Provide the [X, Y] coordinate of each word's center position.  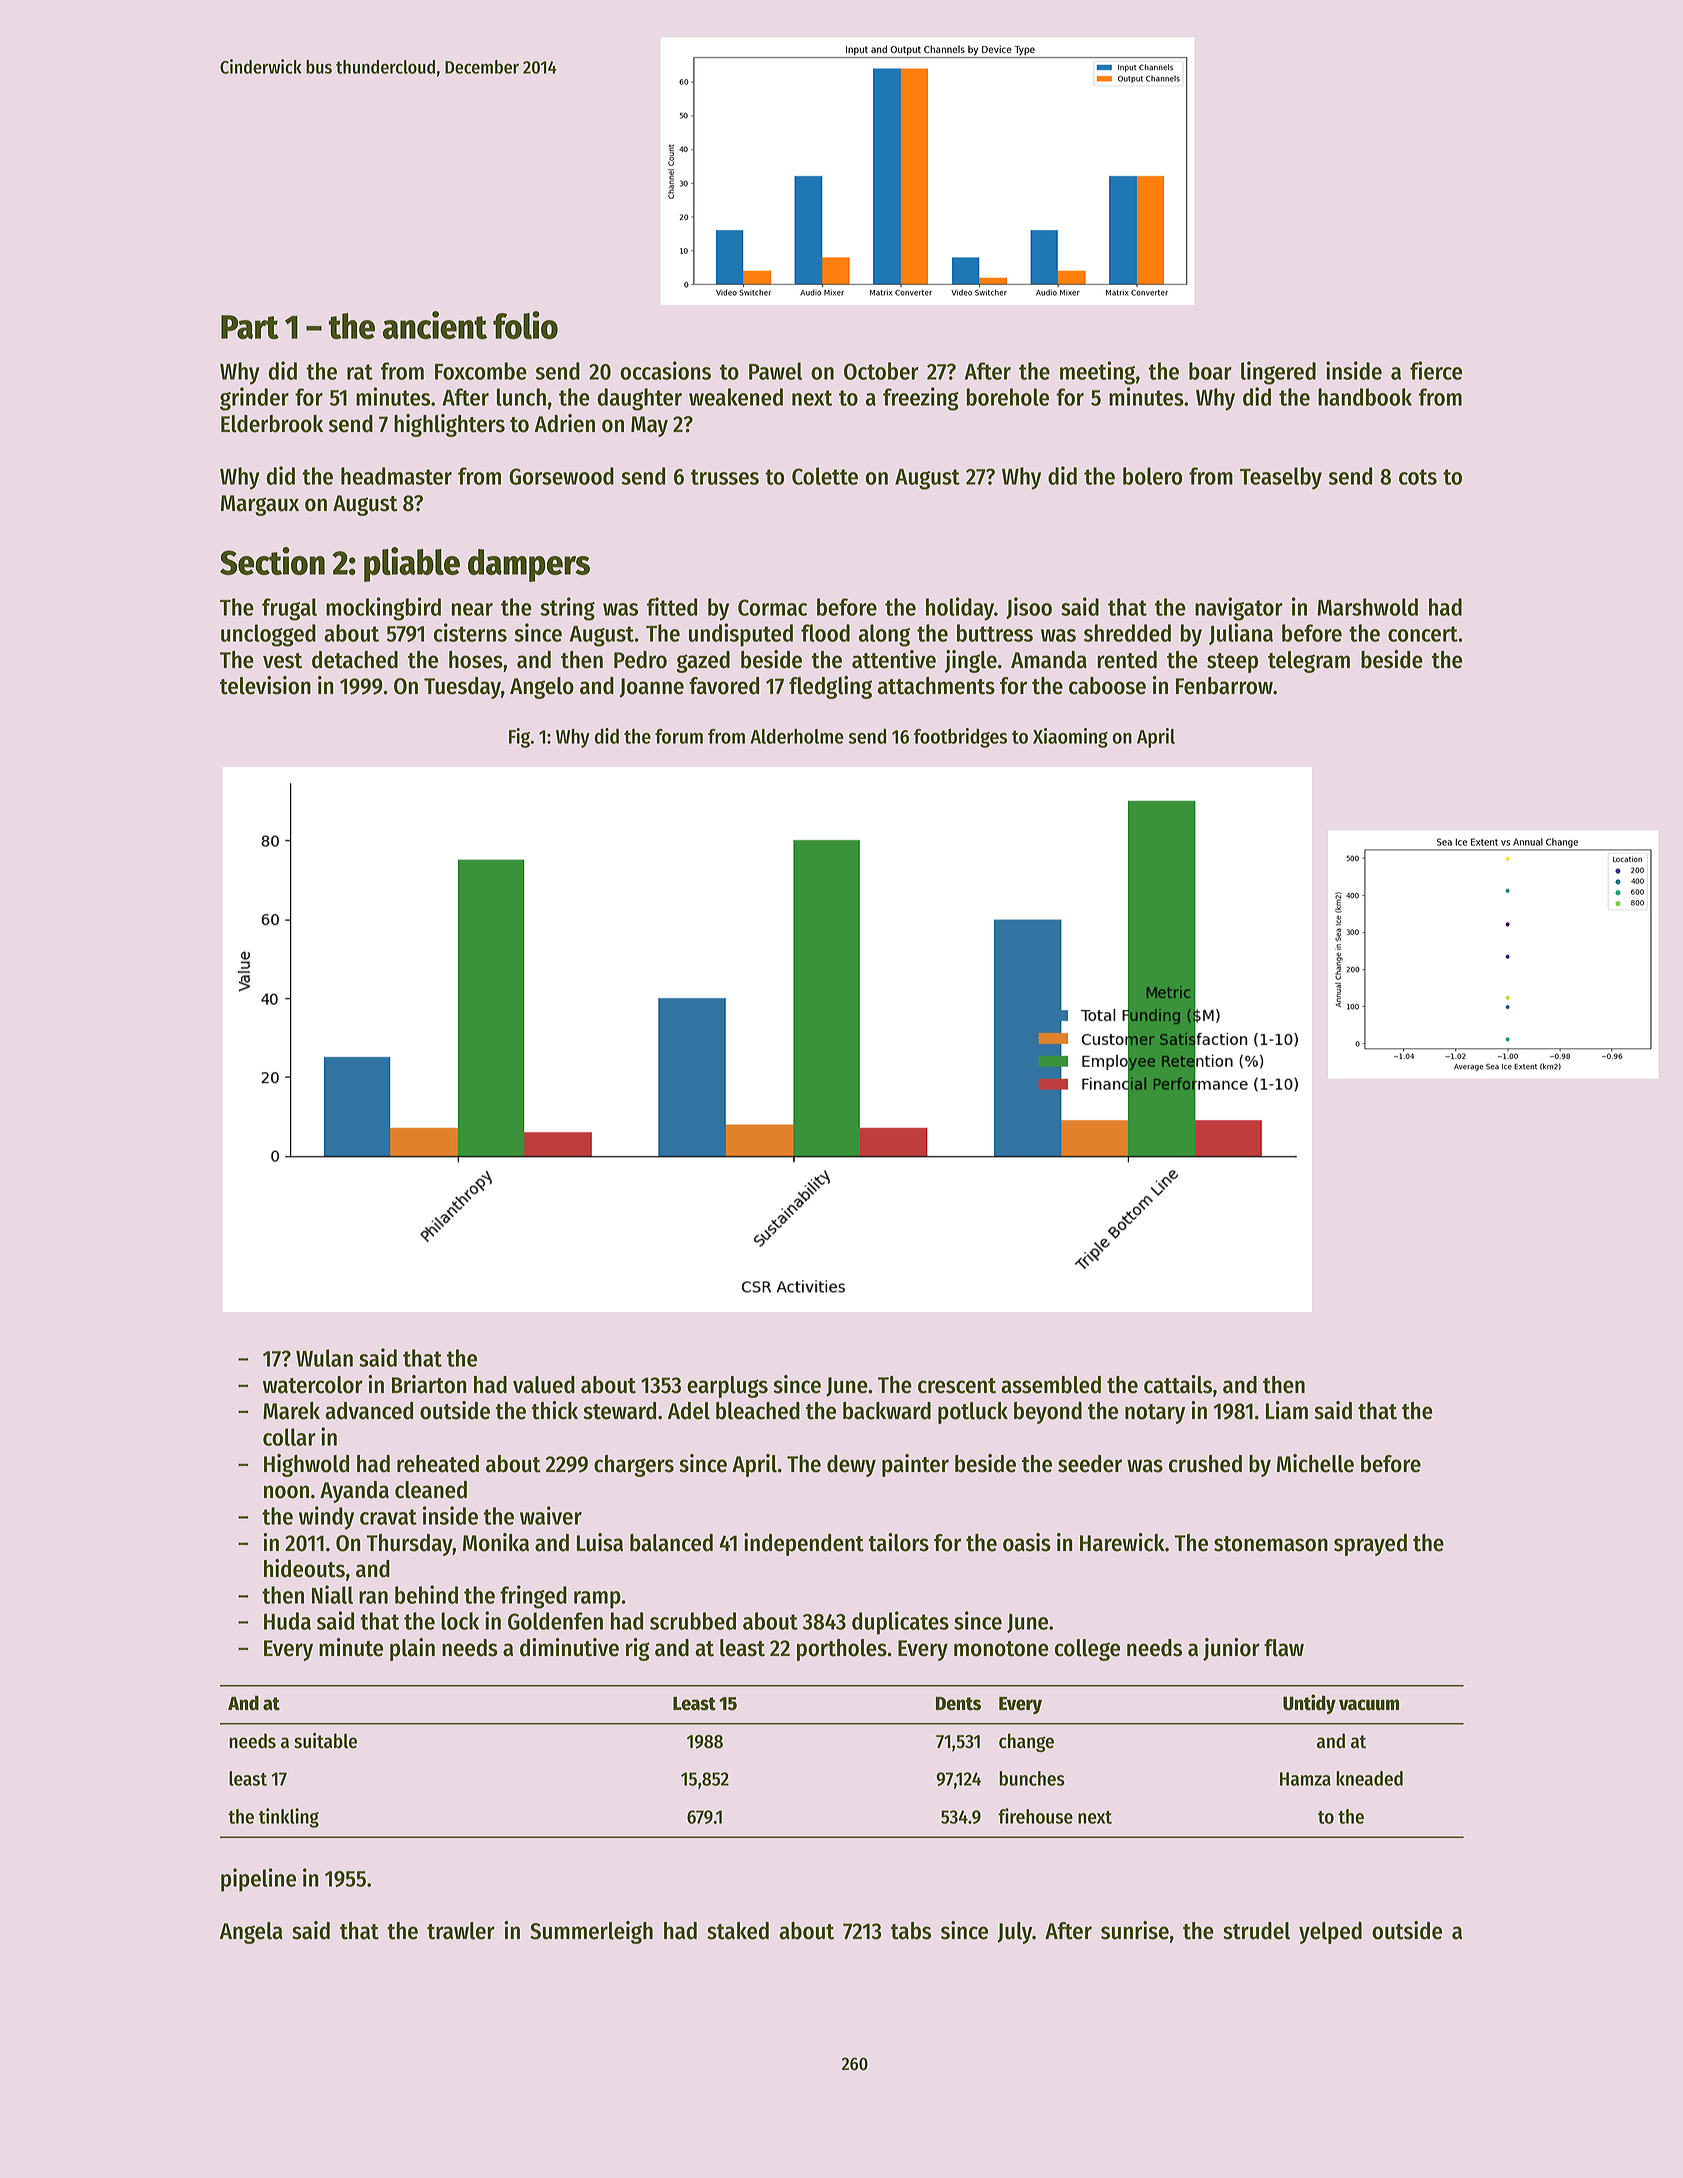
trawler [461, 1931]
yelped [1330, 1933]
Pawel [775, 371]
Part [250, 327]
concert [1423, 634]
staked [738, 1931]
